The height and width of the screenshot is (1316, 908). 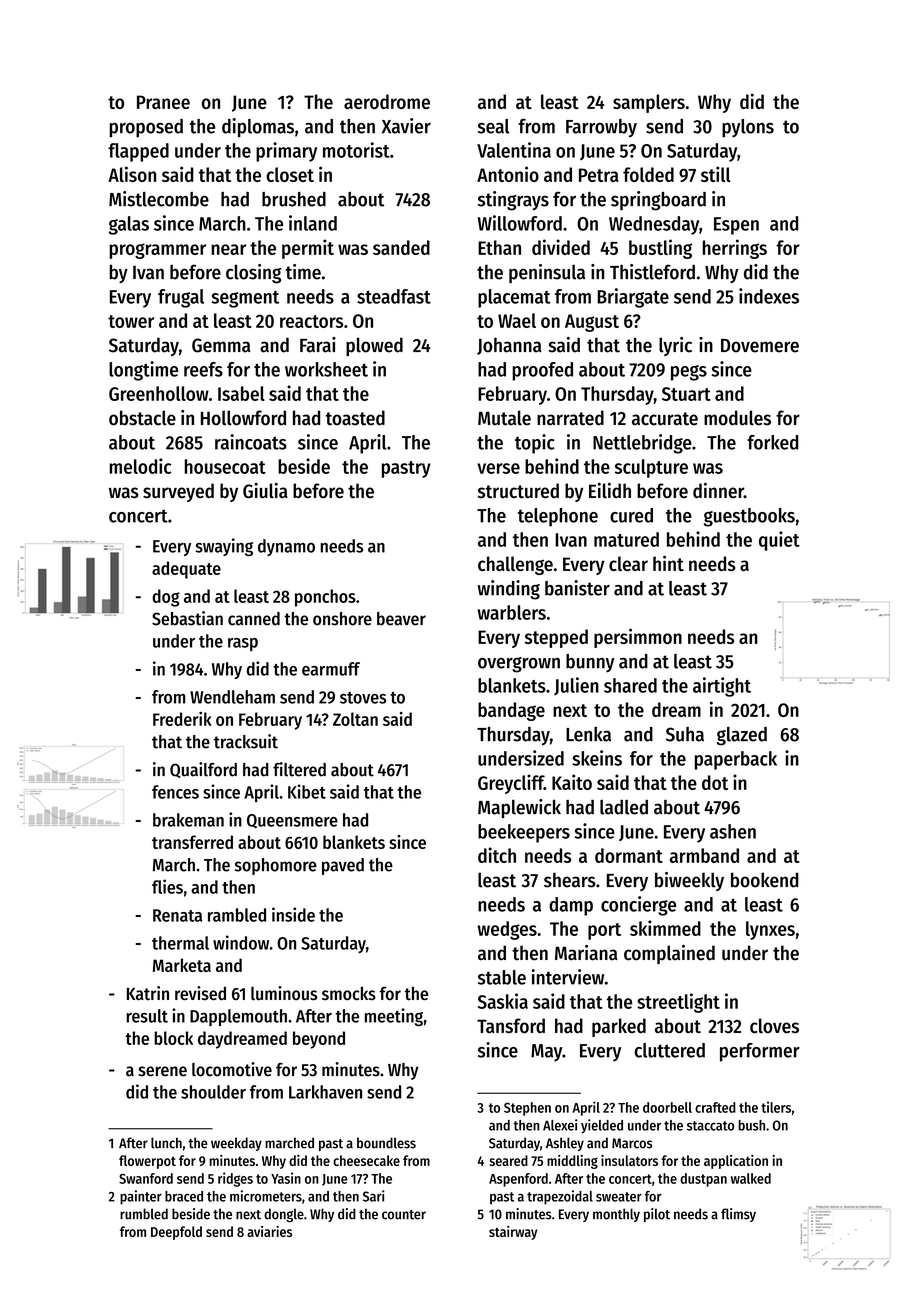 I want to click on pylons, so click(x=748, y=128).
